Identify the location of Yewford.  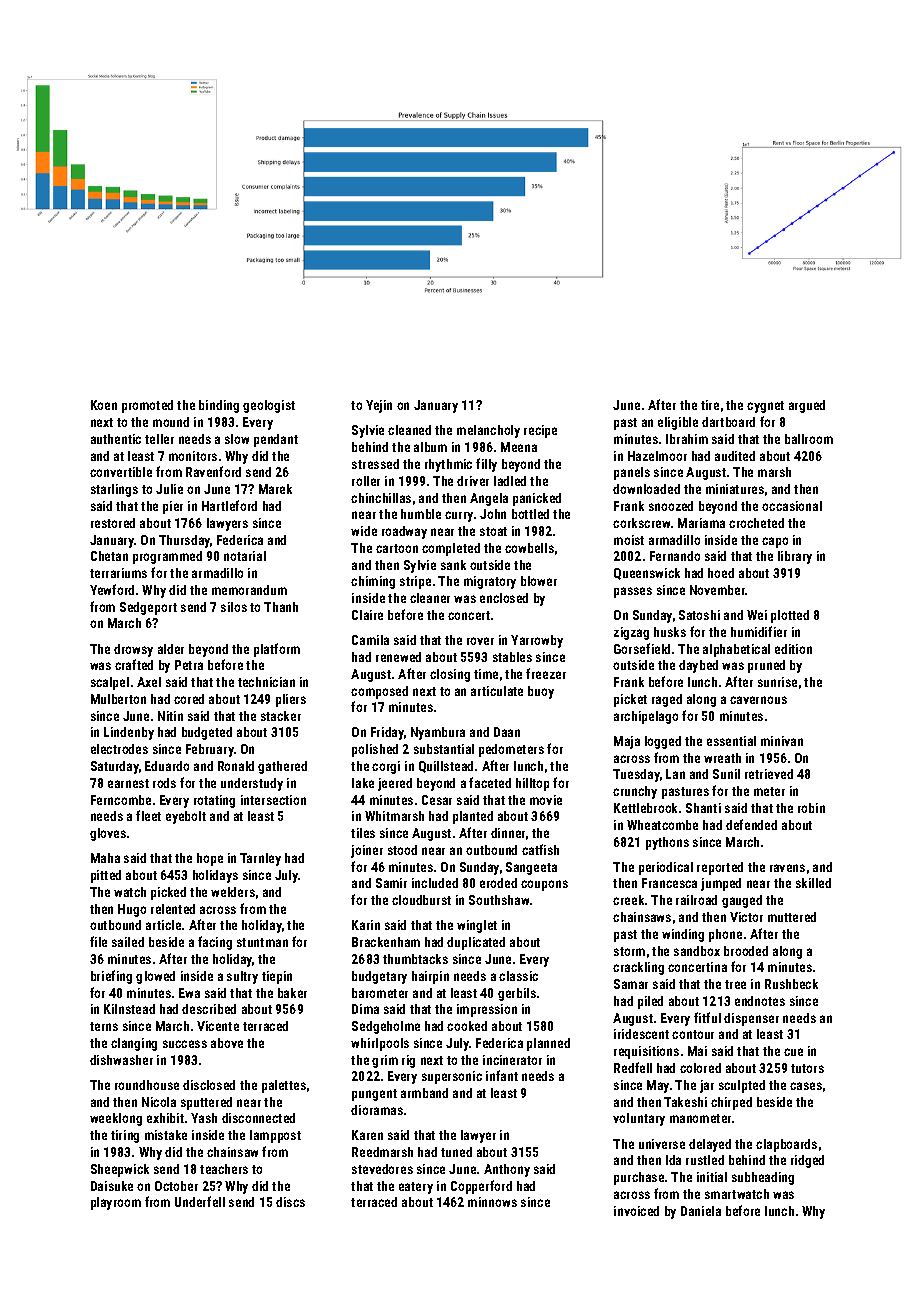
(112, 589).
